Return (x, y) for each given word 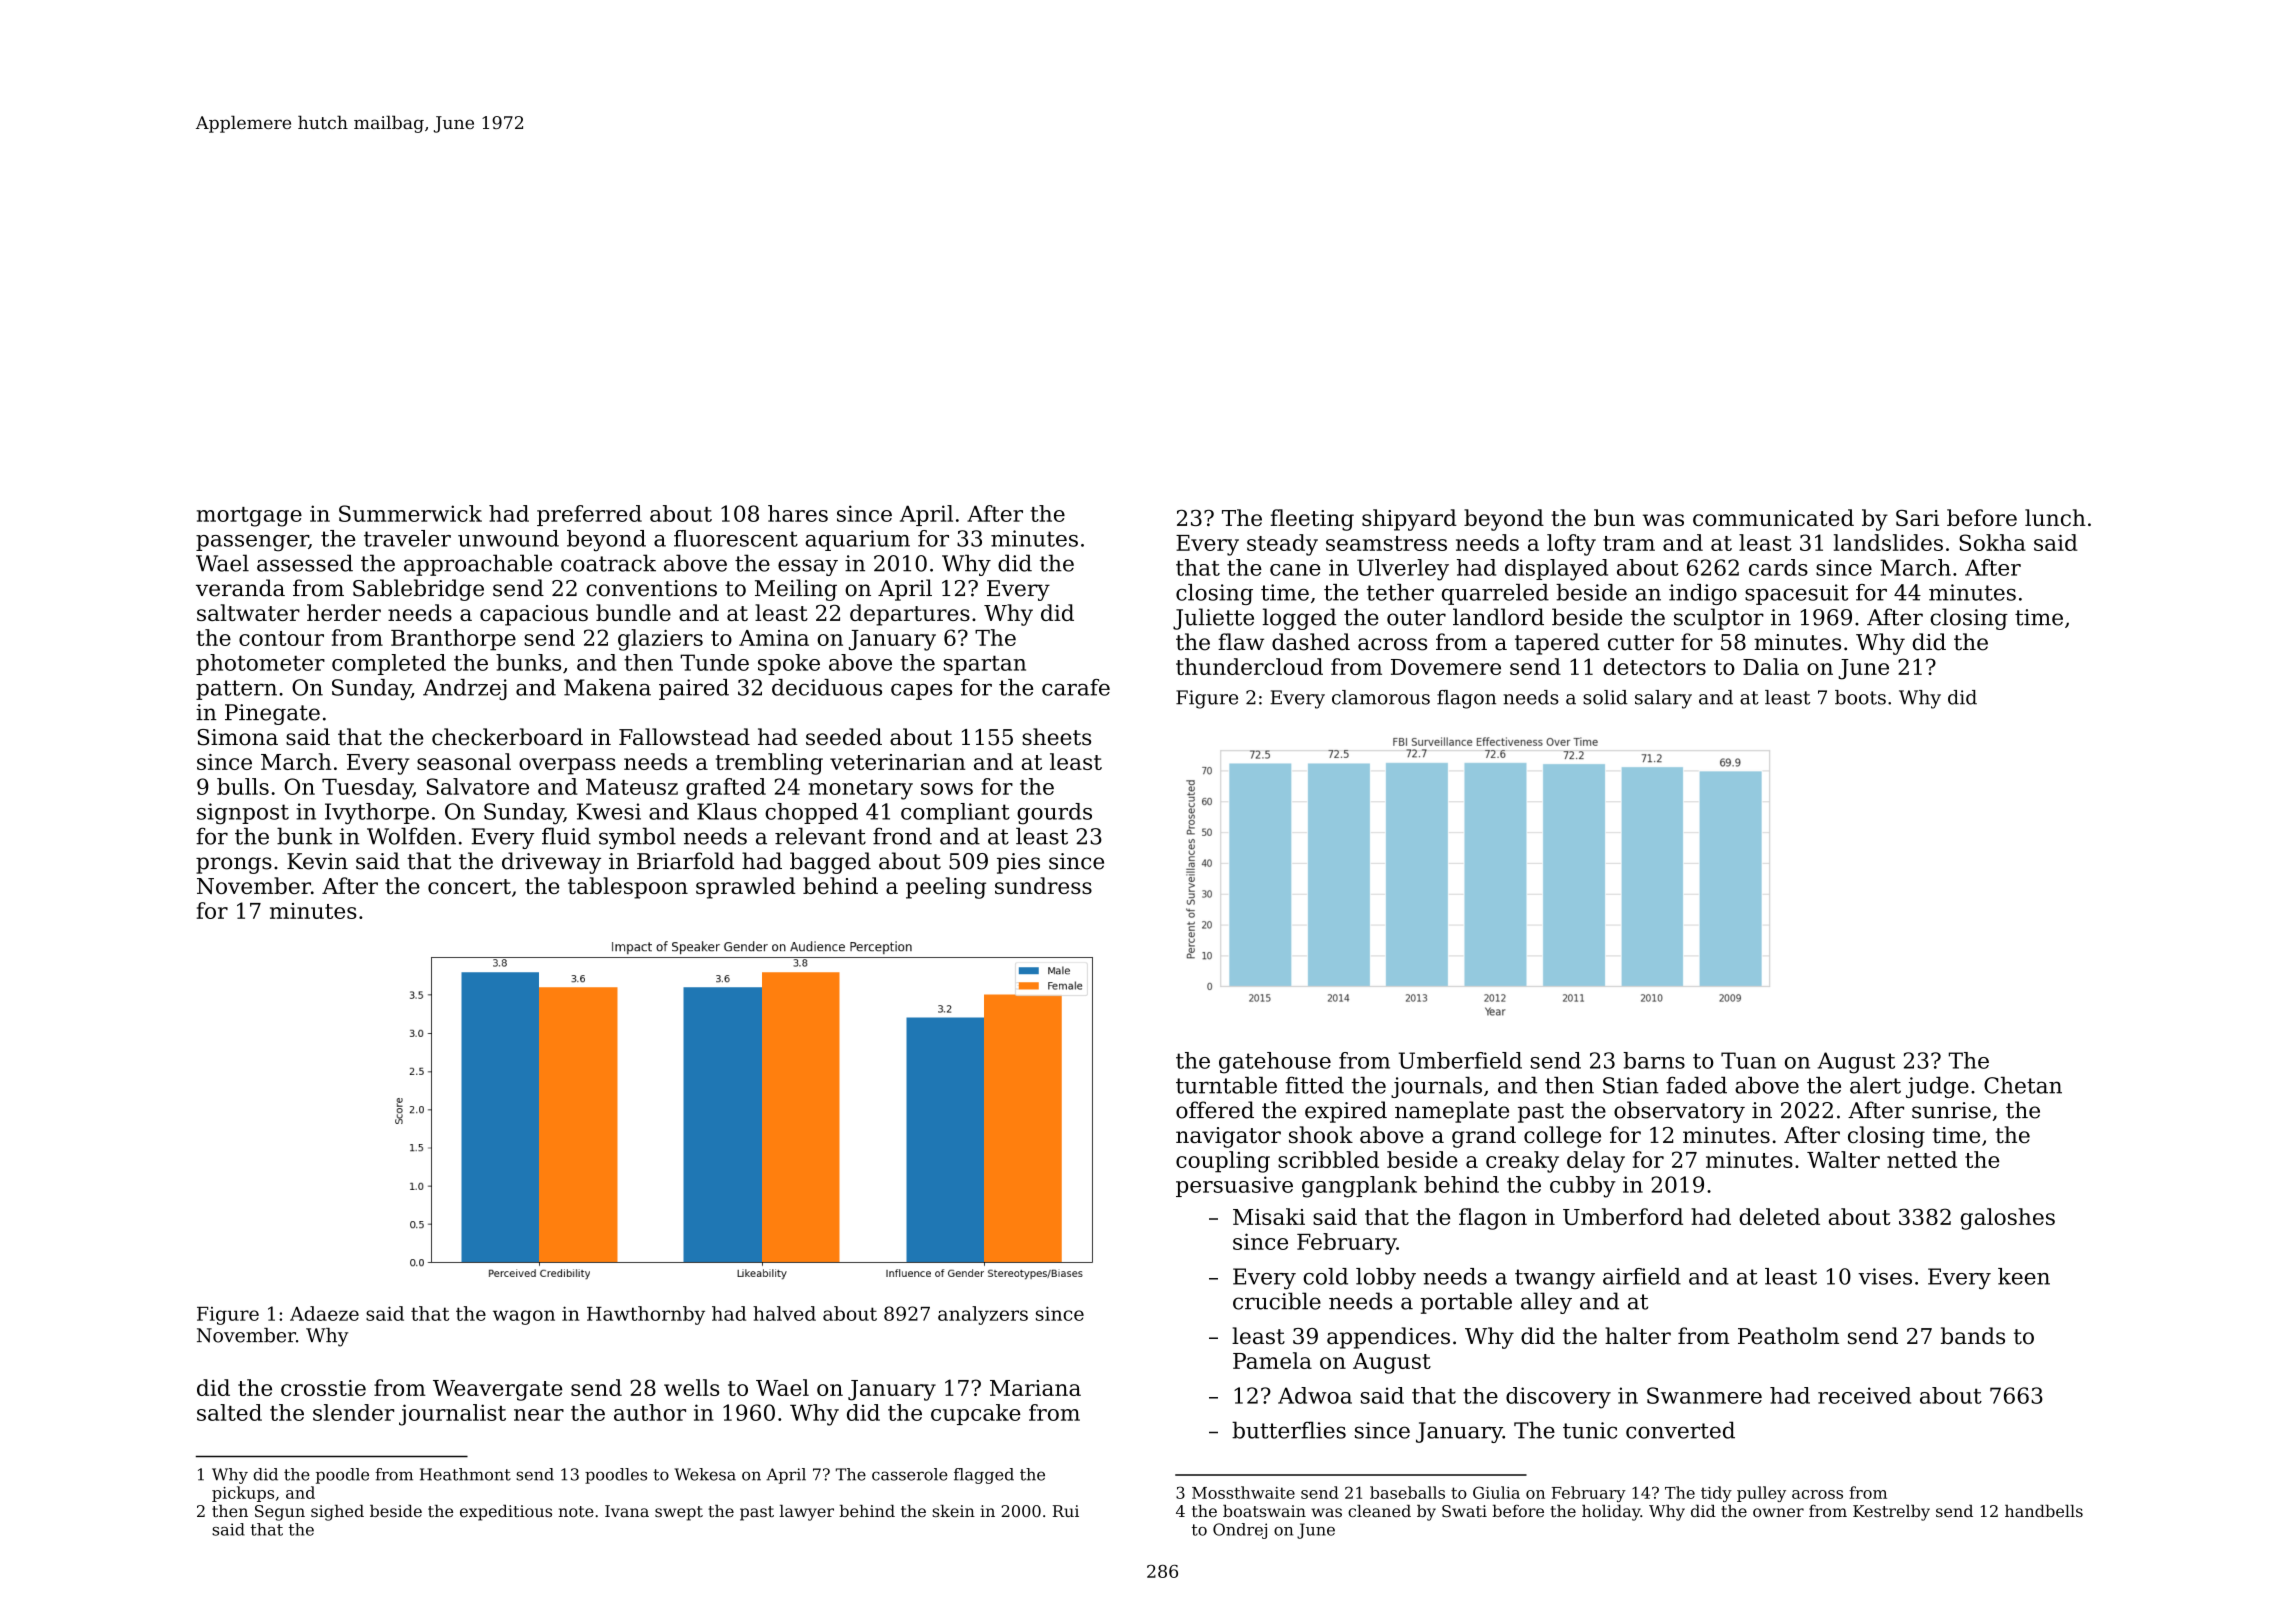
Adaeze (324, 1313)
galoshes (2008, 1219)
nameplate (1452, 1112)
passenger (252, 543)
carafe (1076, 687)
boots (1860, 697)
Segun (280, 1513)
